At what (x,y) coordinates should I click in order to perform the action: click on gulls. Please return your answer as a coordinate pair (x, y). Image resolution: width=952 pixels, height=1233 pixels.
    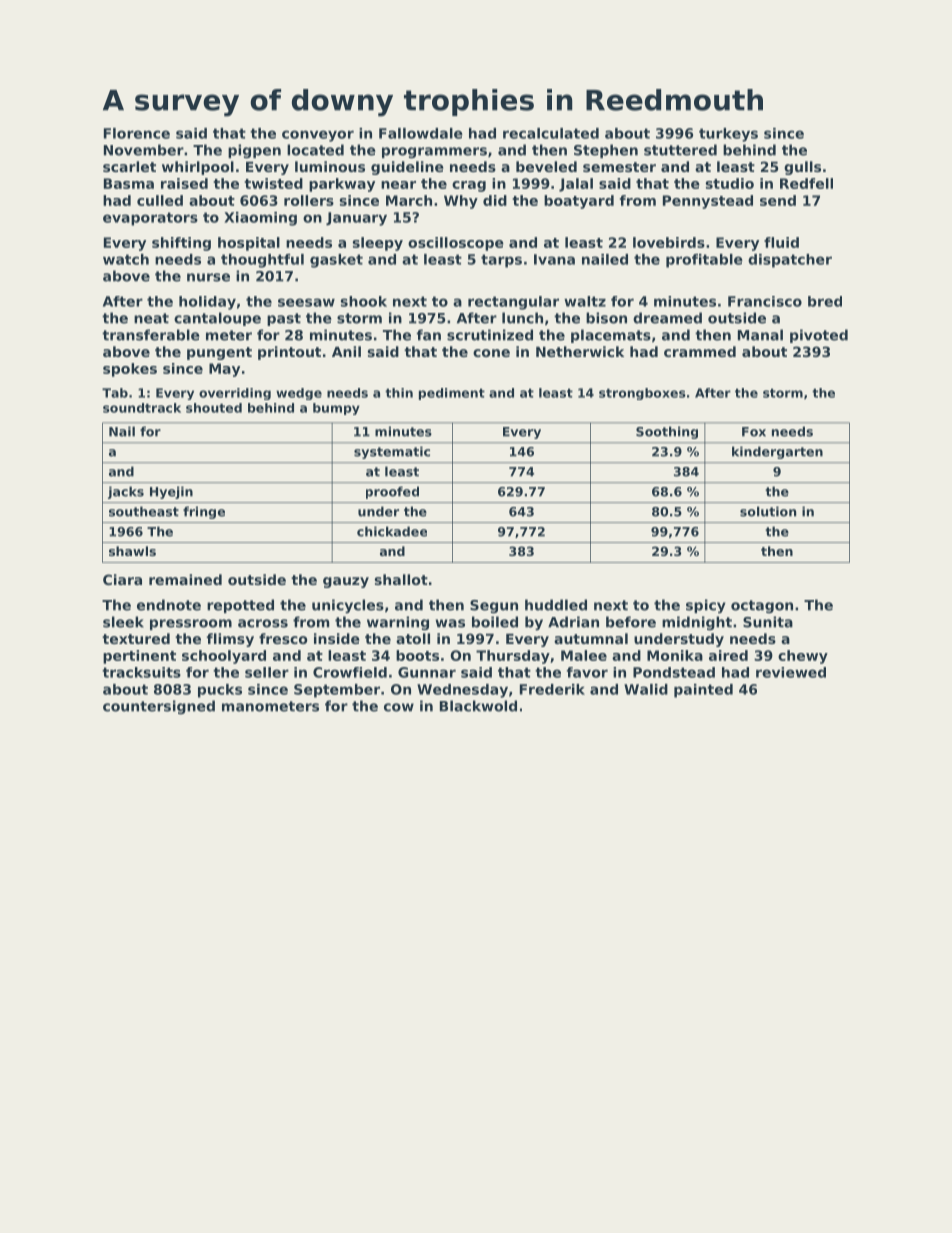
    Looking at the image, I should click on (802, 168).
